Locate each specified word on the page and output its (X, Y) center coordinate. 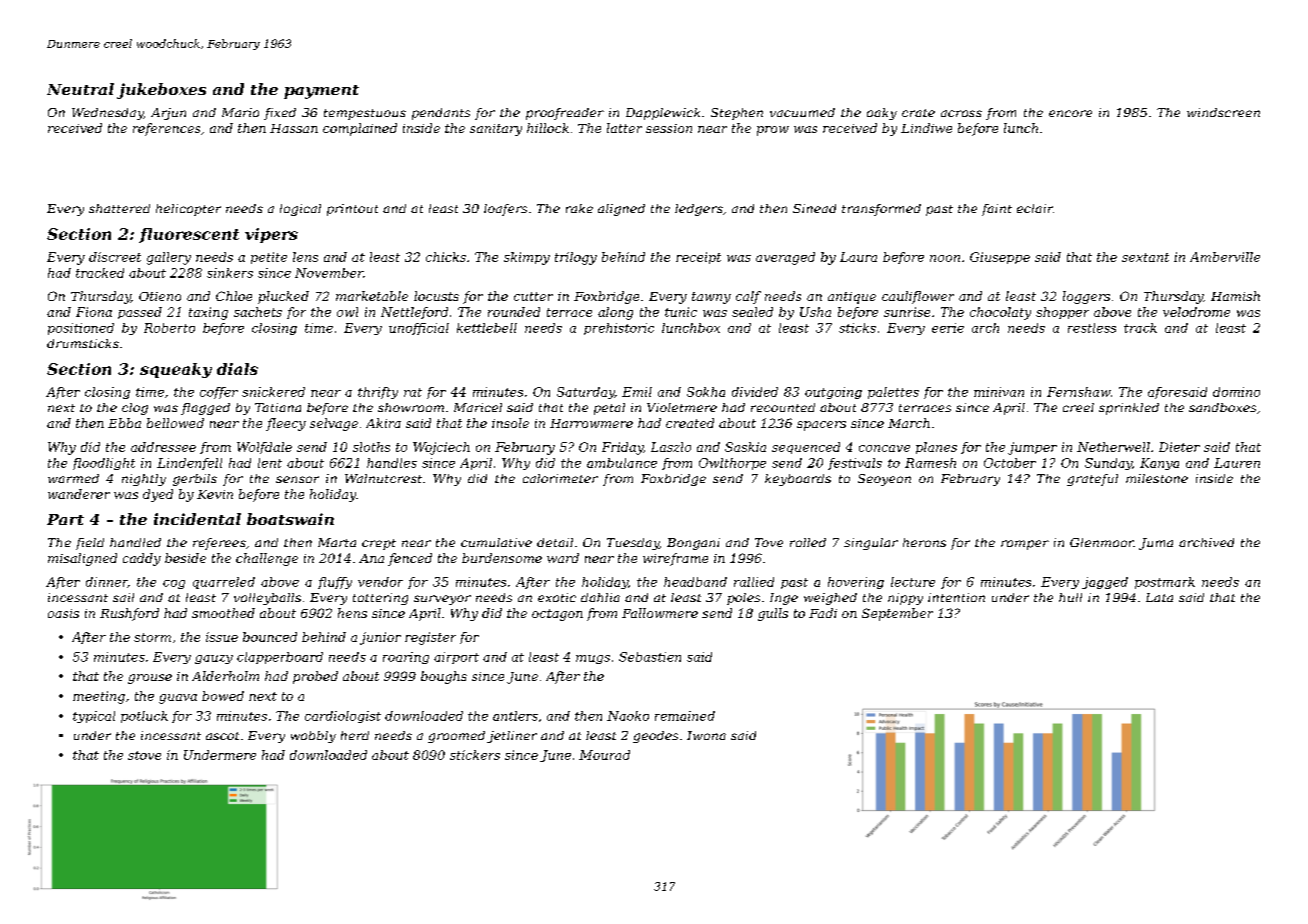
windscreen (1223, 112)
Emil (637, 392)
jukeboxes (161, 91)
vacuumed (802, 112)
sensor (297, 479)
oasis (63, 613)
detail (555, 542)
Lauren (1237, 463)
